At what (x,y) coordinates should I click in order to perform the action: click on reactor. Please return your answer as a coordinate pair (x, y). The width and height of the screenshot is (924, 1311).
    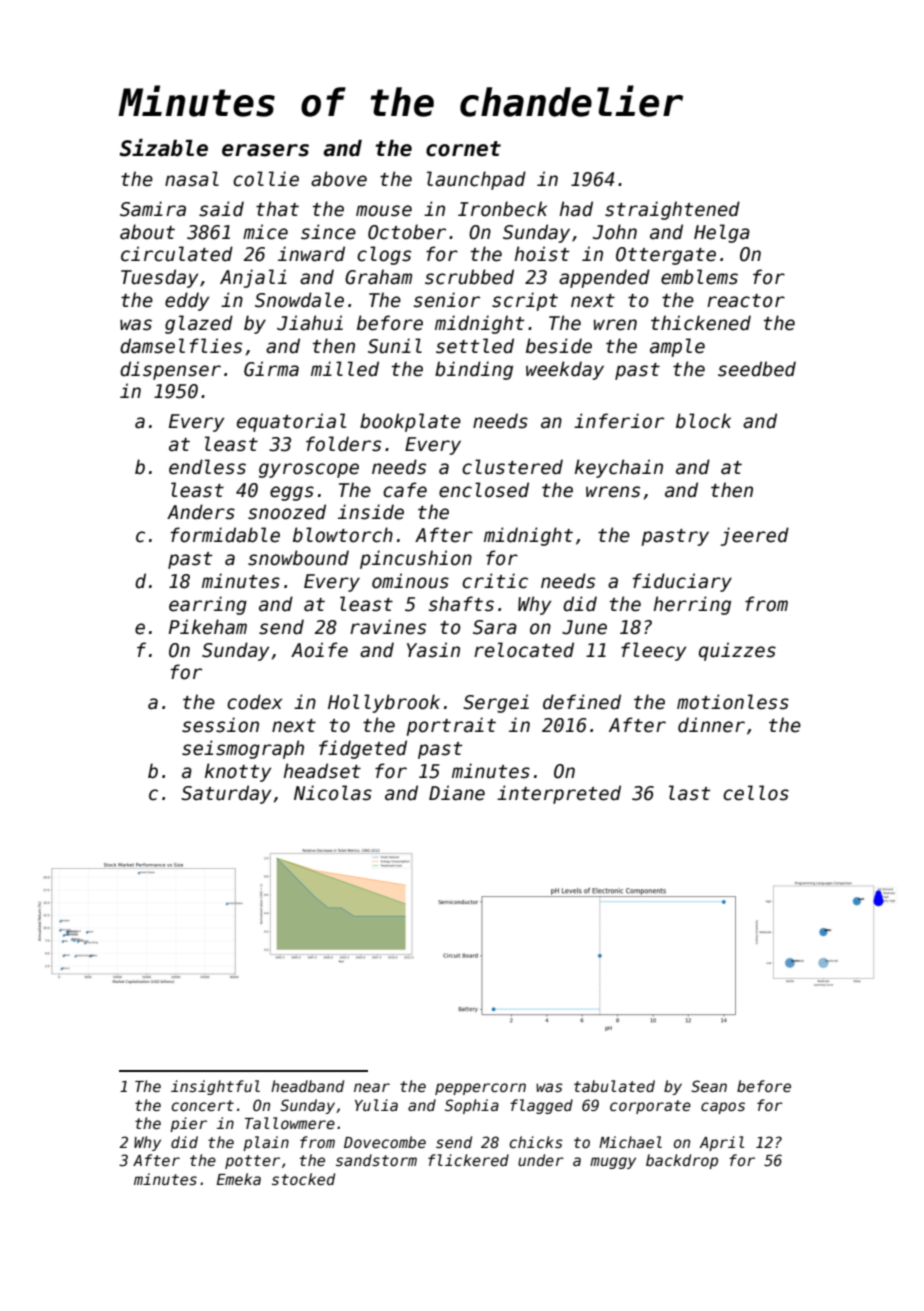
    Looking at the image, I should click on (746, 301).
